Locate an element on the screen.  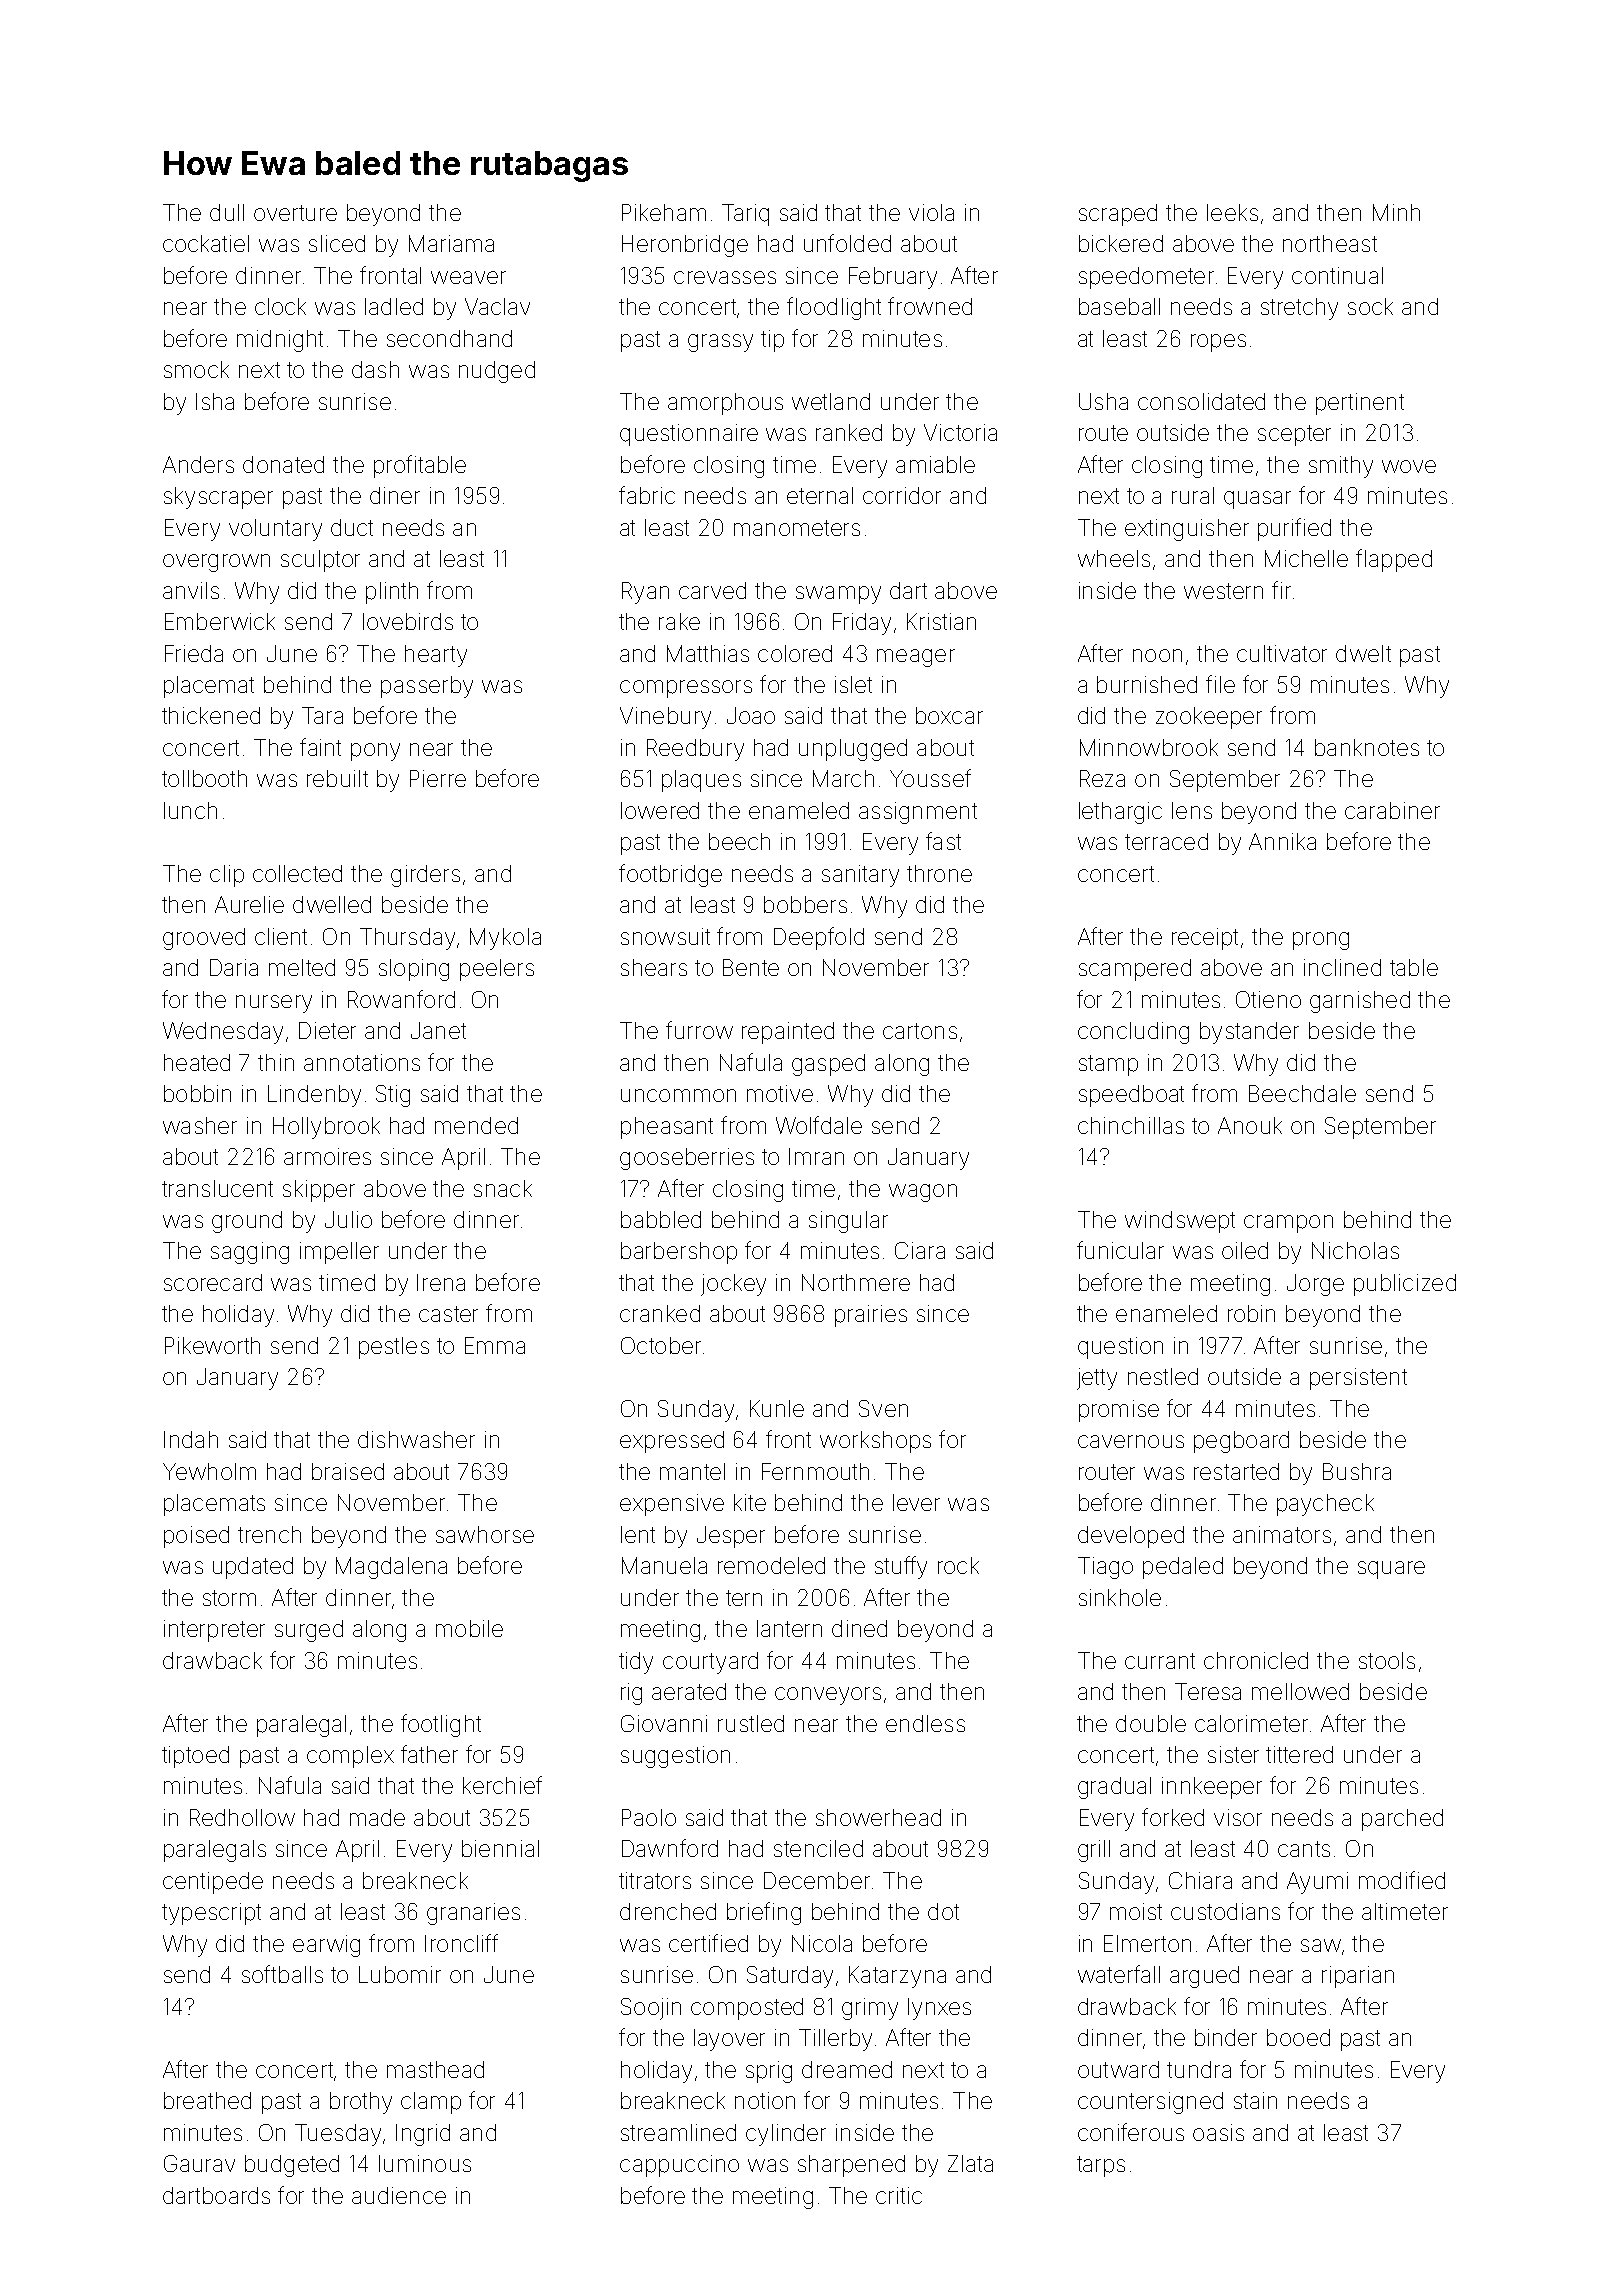
peelers is located at coordinates (497, 970).
